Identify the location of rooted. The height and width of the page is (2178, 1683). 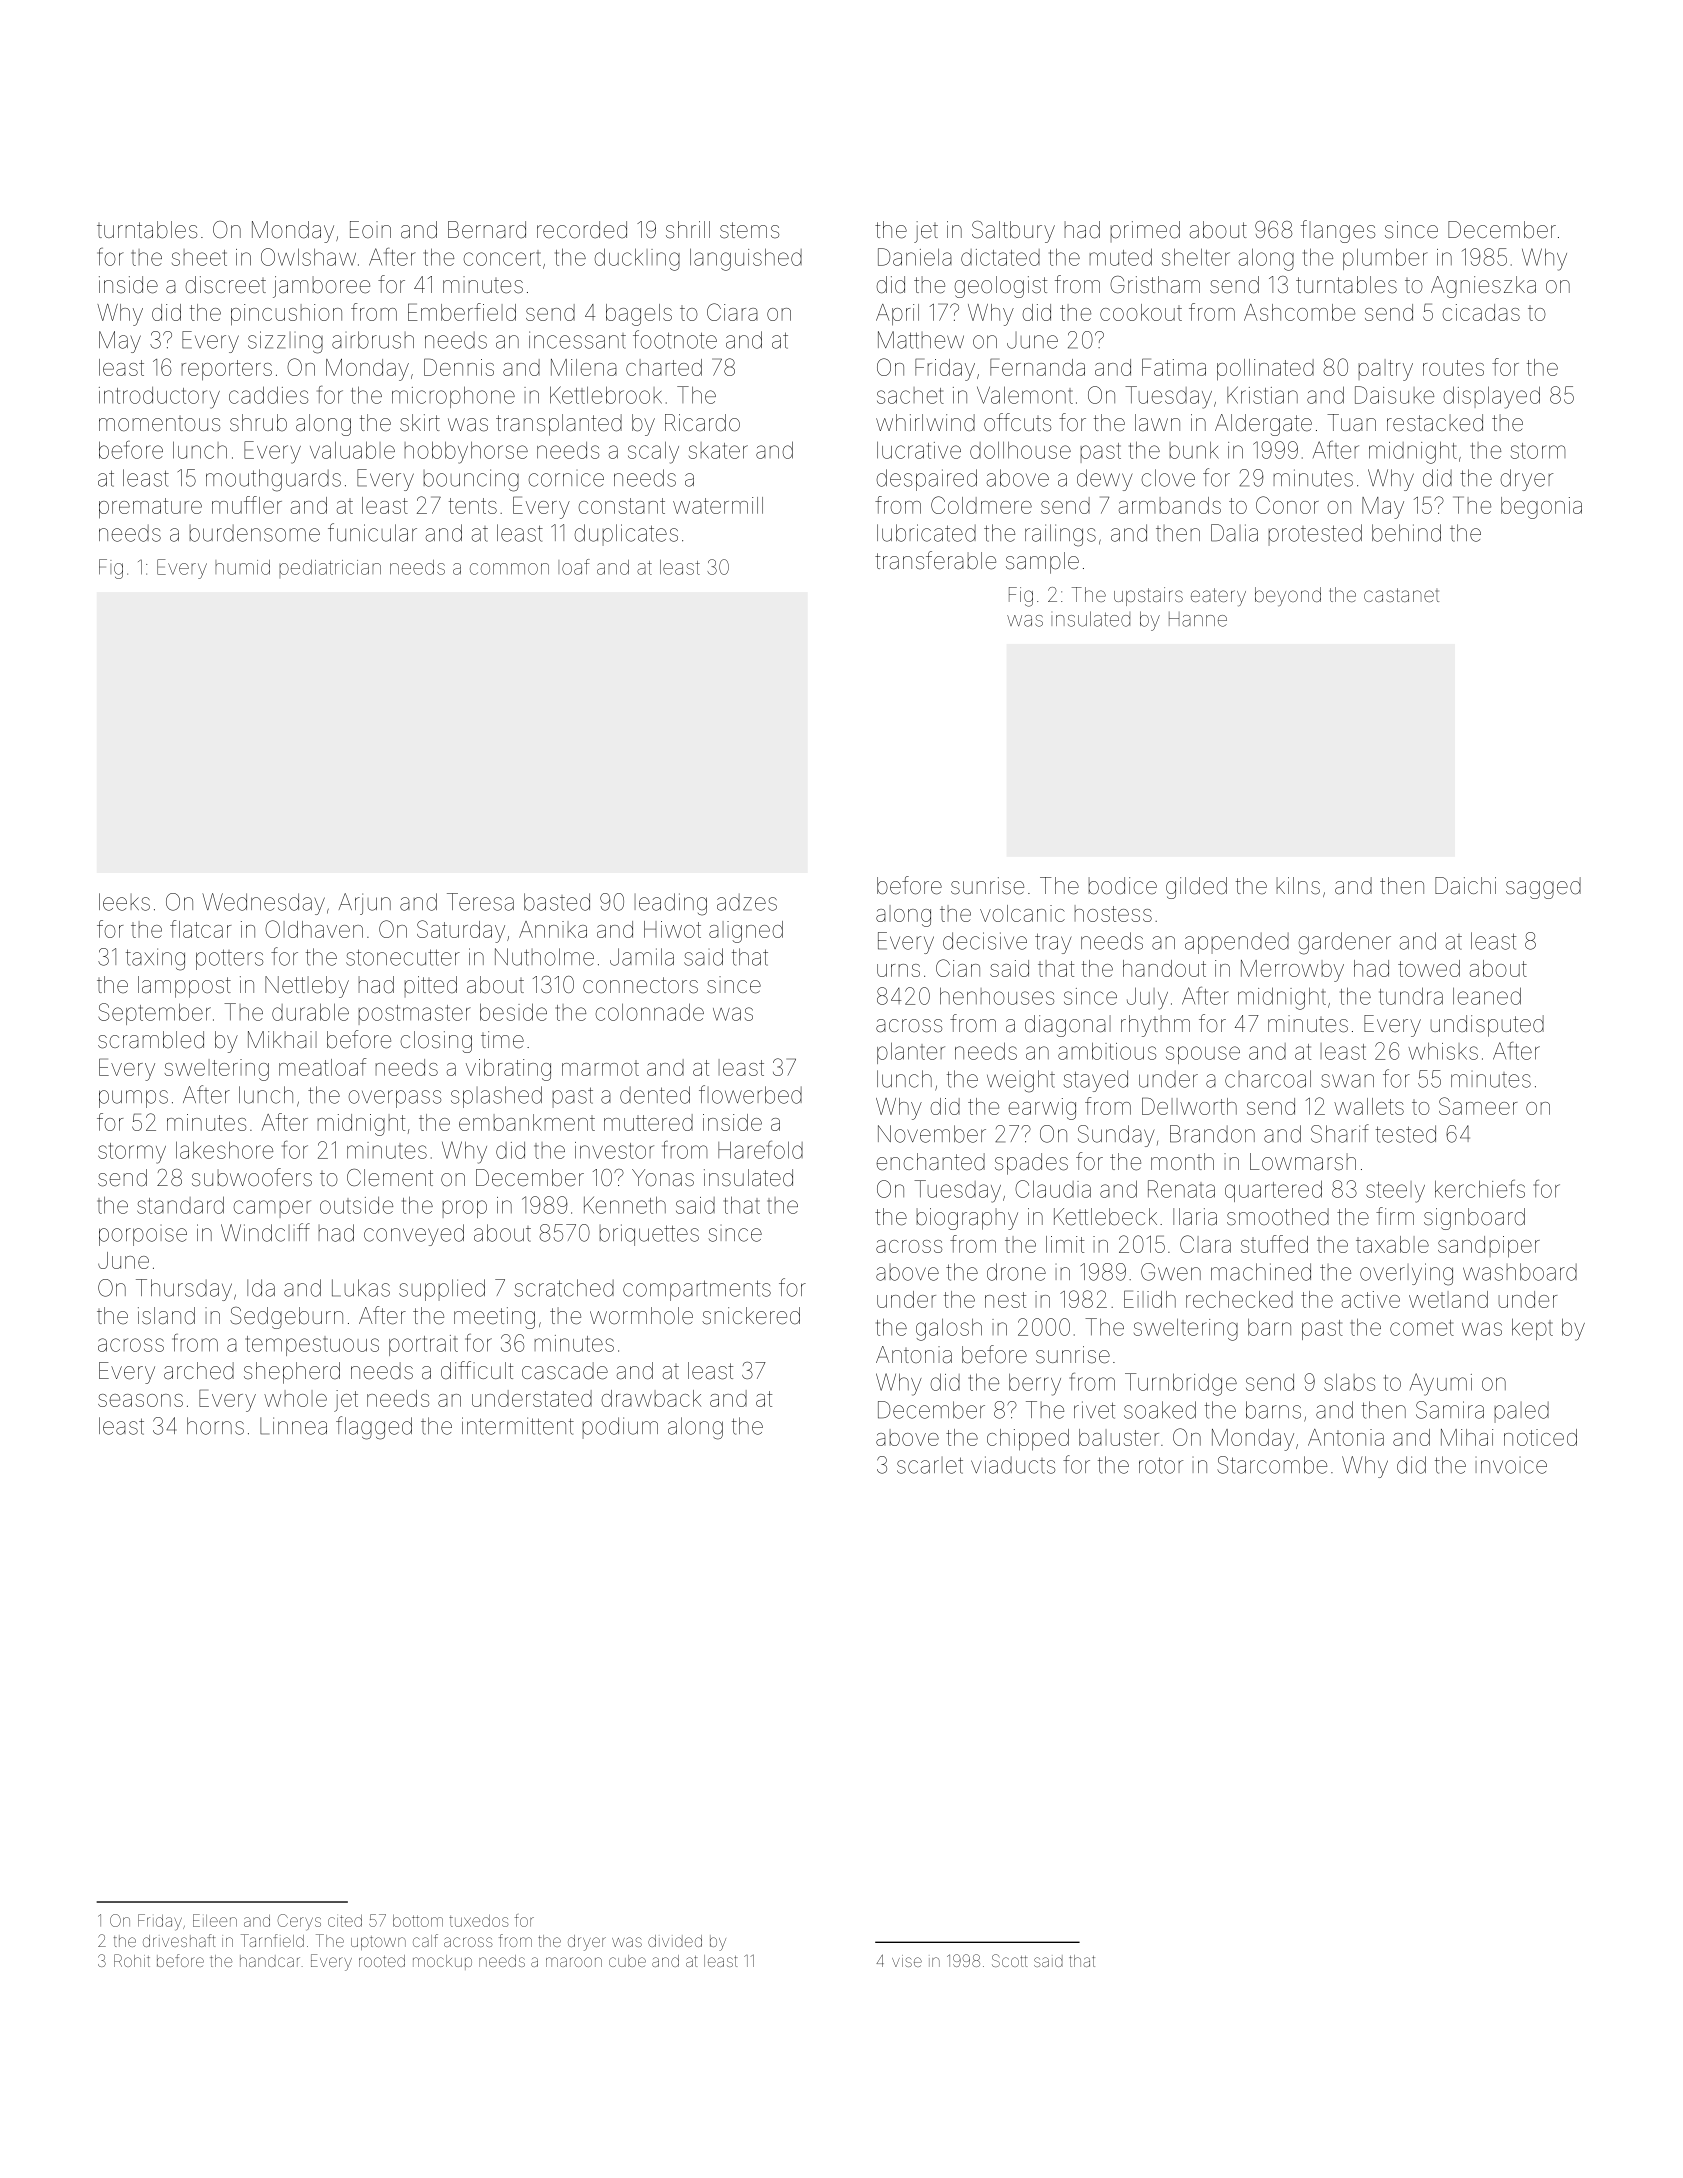
(382, 1961).
